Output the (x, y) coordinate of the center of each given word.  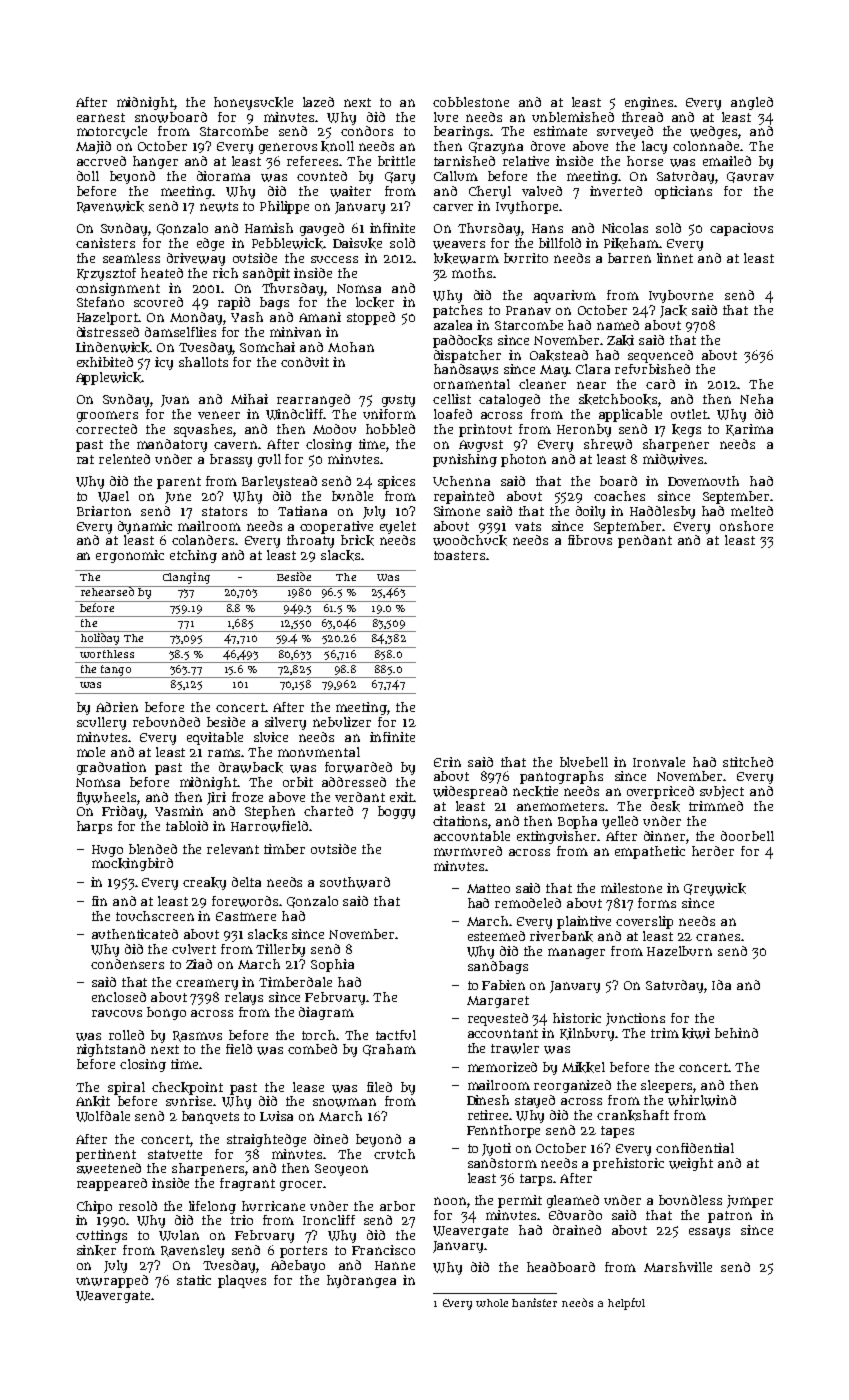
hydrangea (361, 1281)
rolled (126, 1035)
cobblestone (471, 102)
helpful (626, 1304)
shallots (203, 362)
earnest (101, 117)
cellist (452, 399)
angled (752, 103)
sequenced (660, 356)
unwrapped (112, 1281)
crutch (394, 1154)
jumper (750, 1201)
